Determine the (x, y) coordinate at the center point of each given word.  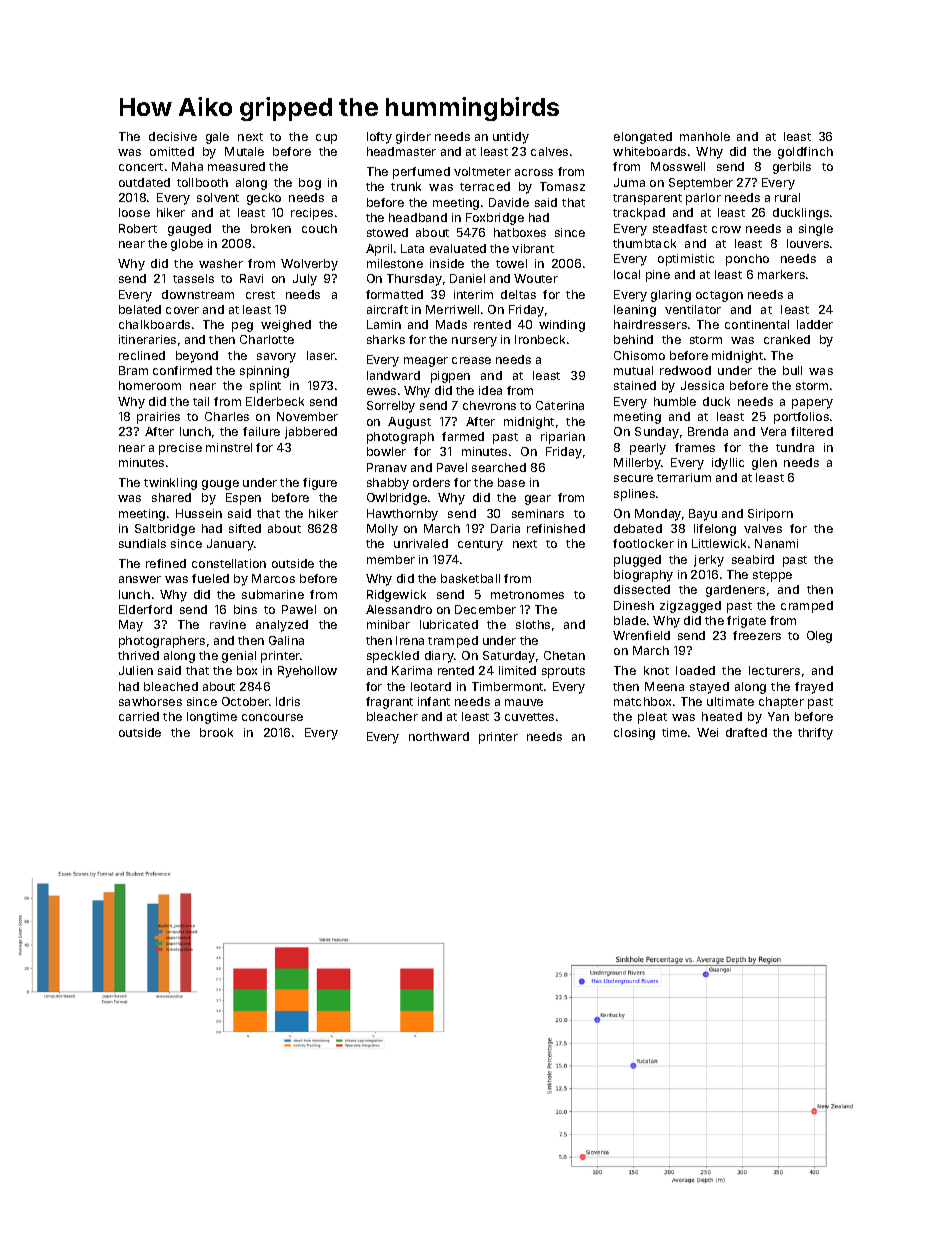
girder (413, 138)
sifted (245, 528)
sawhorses (150, 701)
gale (217, 138)
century (480, 545)
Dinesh (634, 605)
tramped (453, 642)
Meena (664, 686)
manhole (705, 136)
